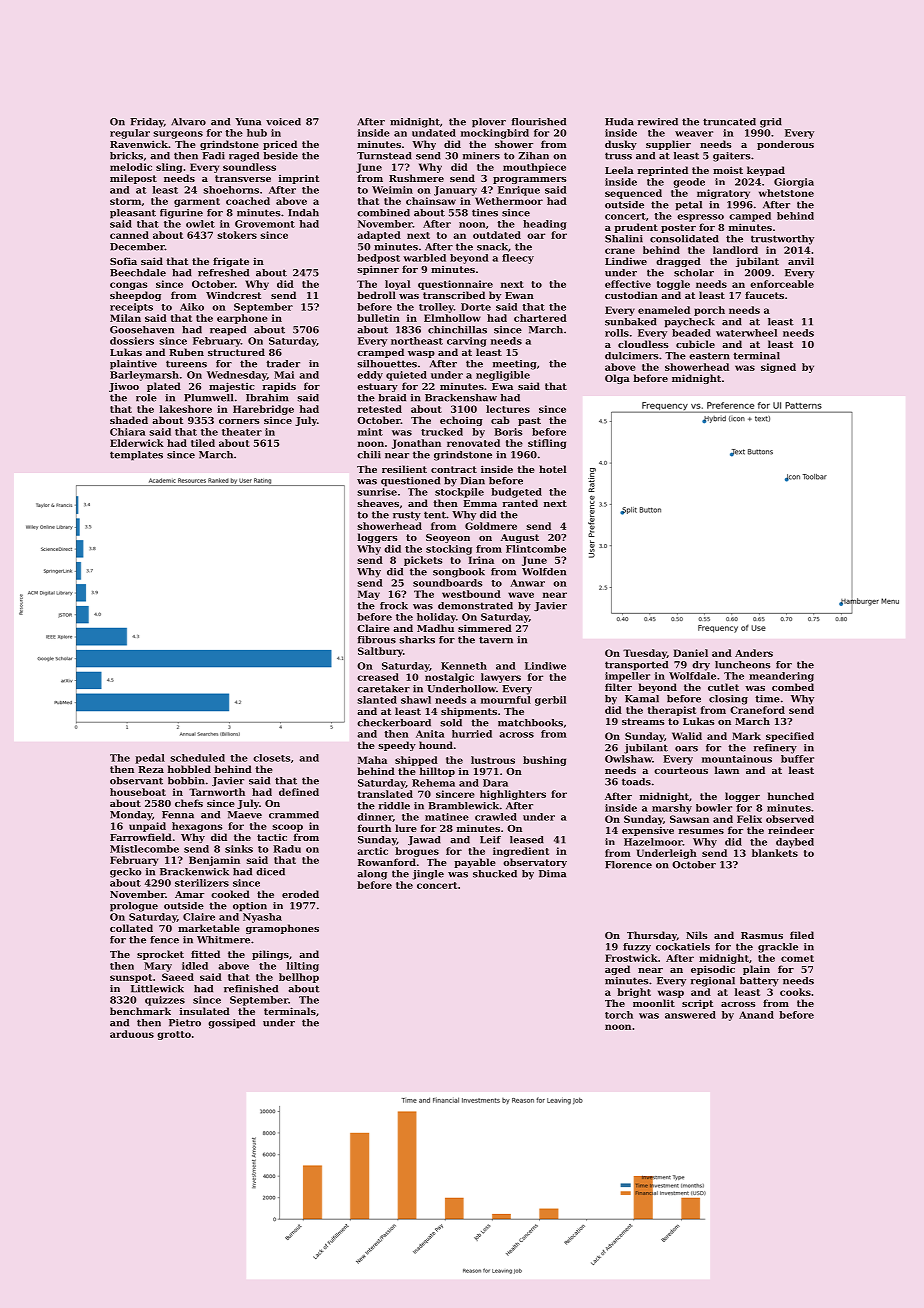 The width and height of the image is (924, 1308). What do you see at coordinates (489, 123) in the image?
I see `plover` at bounding box center [489, 123].
